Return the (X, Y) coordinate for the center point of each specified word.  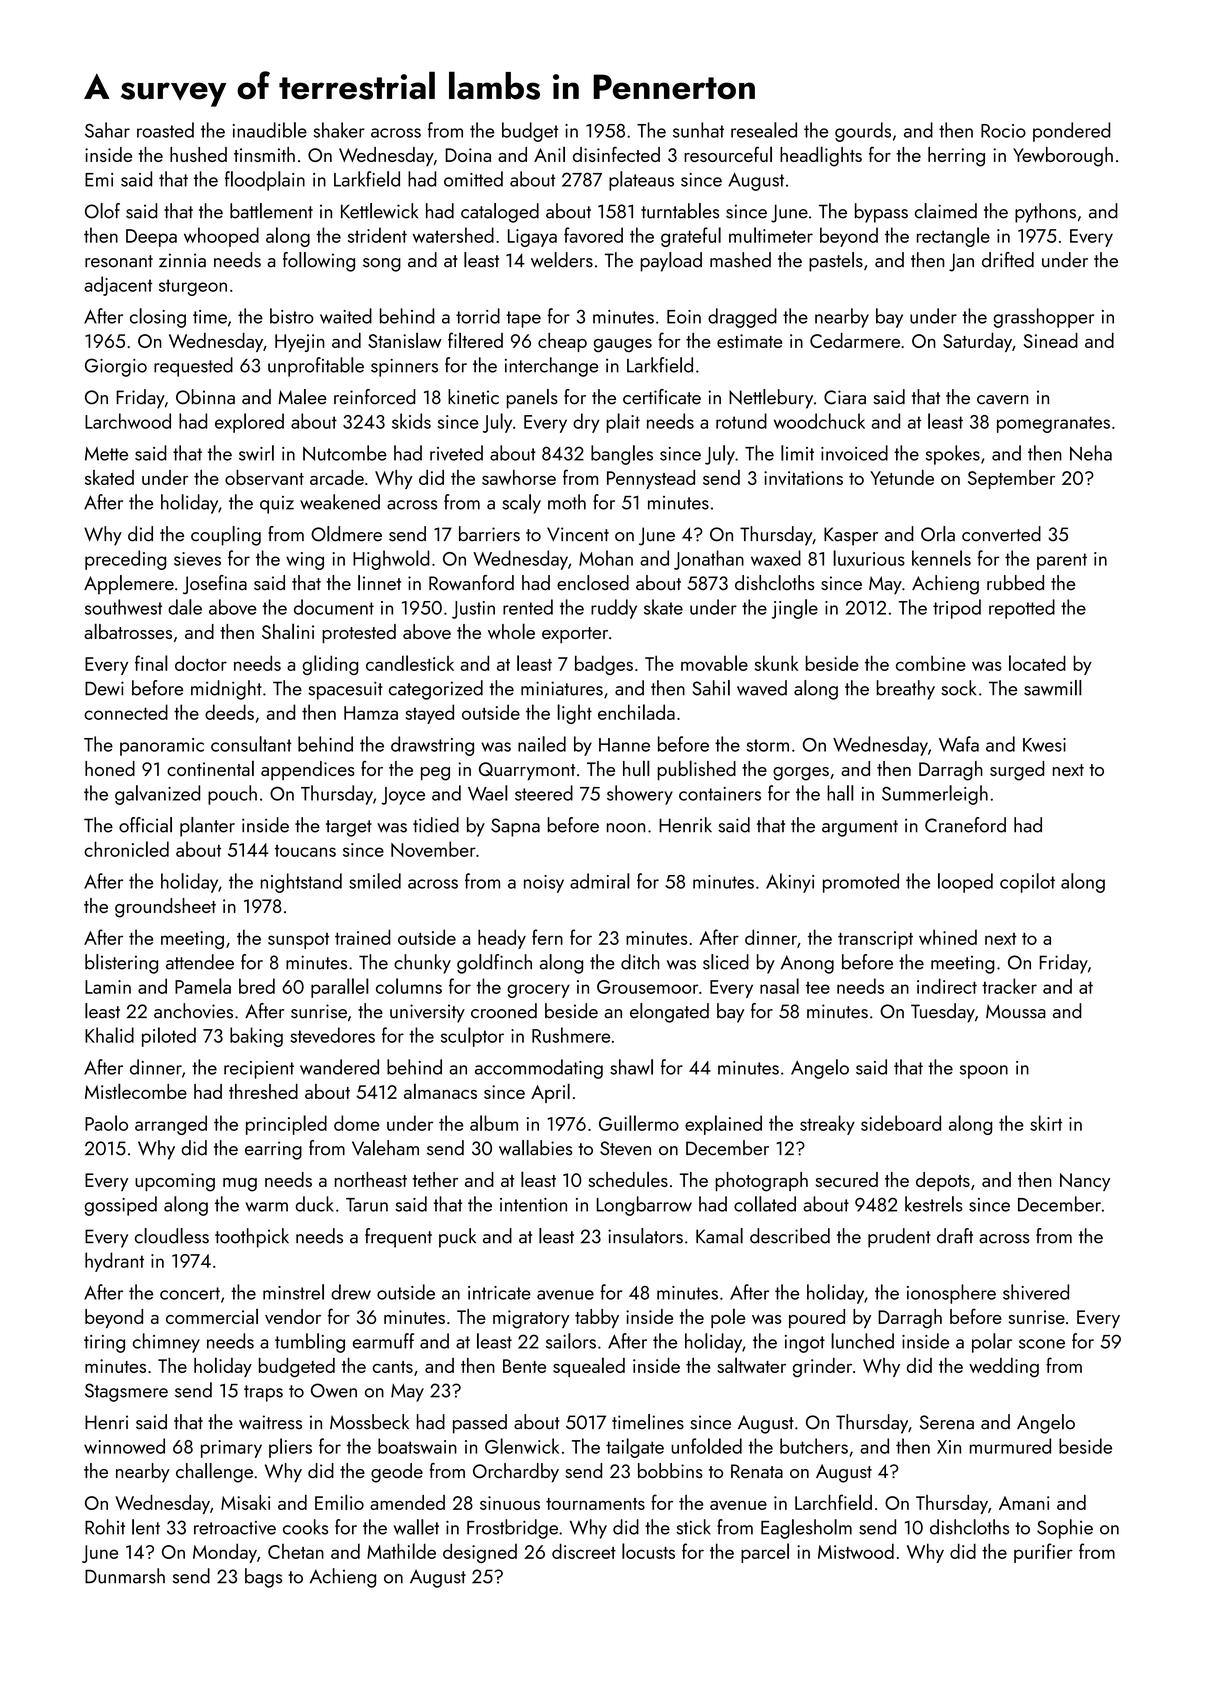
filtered (475, 340)
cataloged (500, 213)
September (1011, 479)
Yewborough (1063, 157)
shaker (339, 130)
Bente (524, 1366)
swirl (256, 453)
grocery (538, 991)
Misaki (245, 1502)
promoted (861, 883)
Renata (757, 1471)
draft (955, 1236)
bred (257, 986)
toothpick (252, 1238)
